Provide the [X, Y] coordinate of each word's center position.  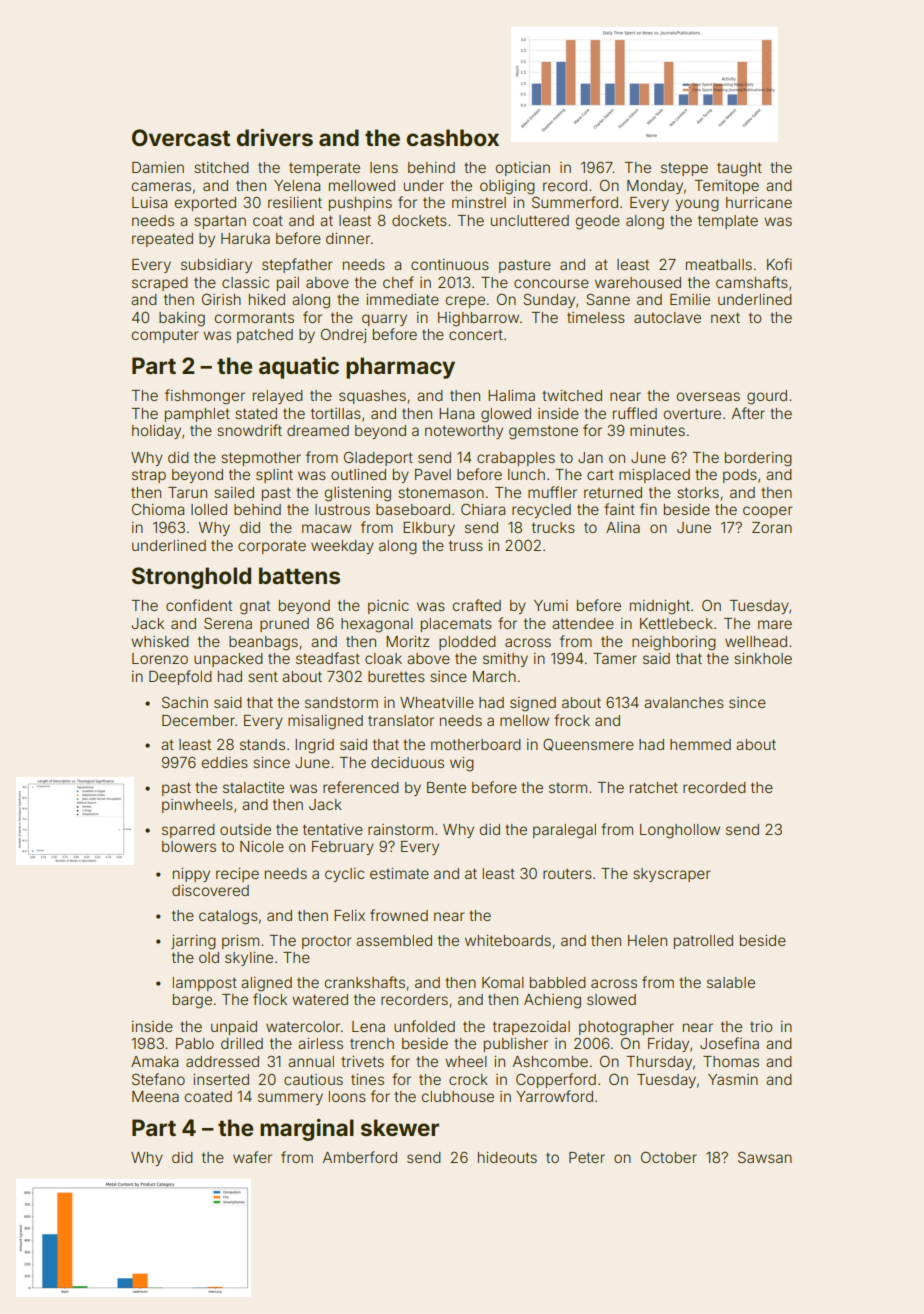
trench [372, 1043]
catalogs [228, 917]
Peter [587, 1157]
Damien [158, 167]
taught [739, 169]
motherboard [476, 744]
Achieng [552, 1001]
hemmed [700, 744]
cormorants [254, 317]
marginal [307, 1130]
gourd [767, 397]
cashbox [453, 137]
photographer [626, 1028]
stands [262, 744]
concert [476, 334]
